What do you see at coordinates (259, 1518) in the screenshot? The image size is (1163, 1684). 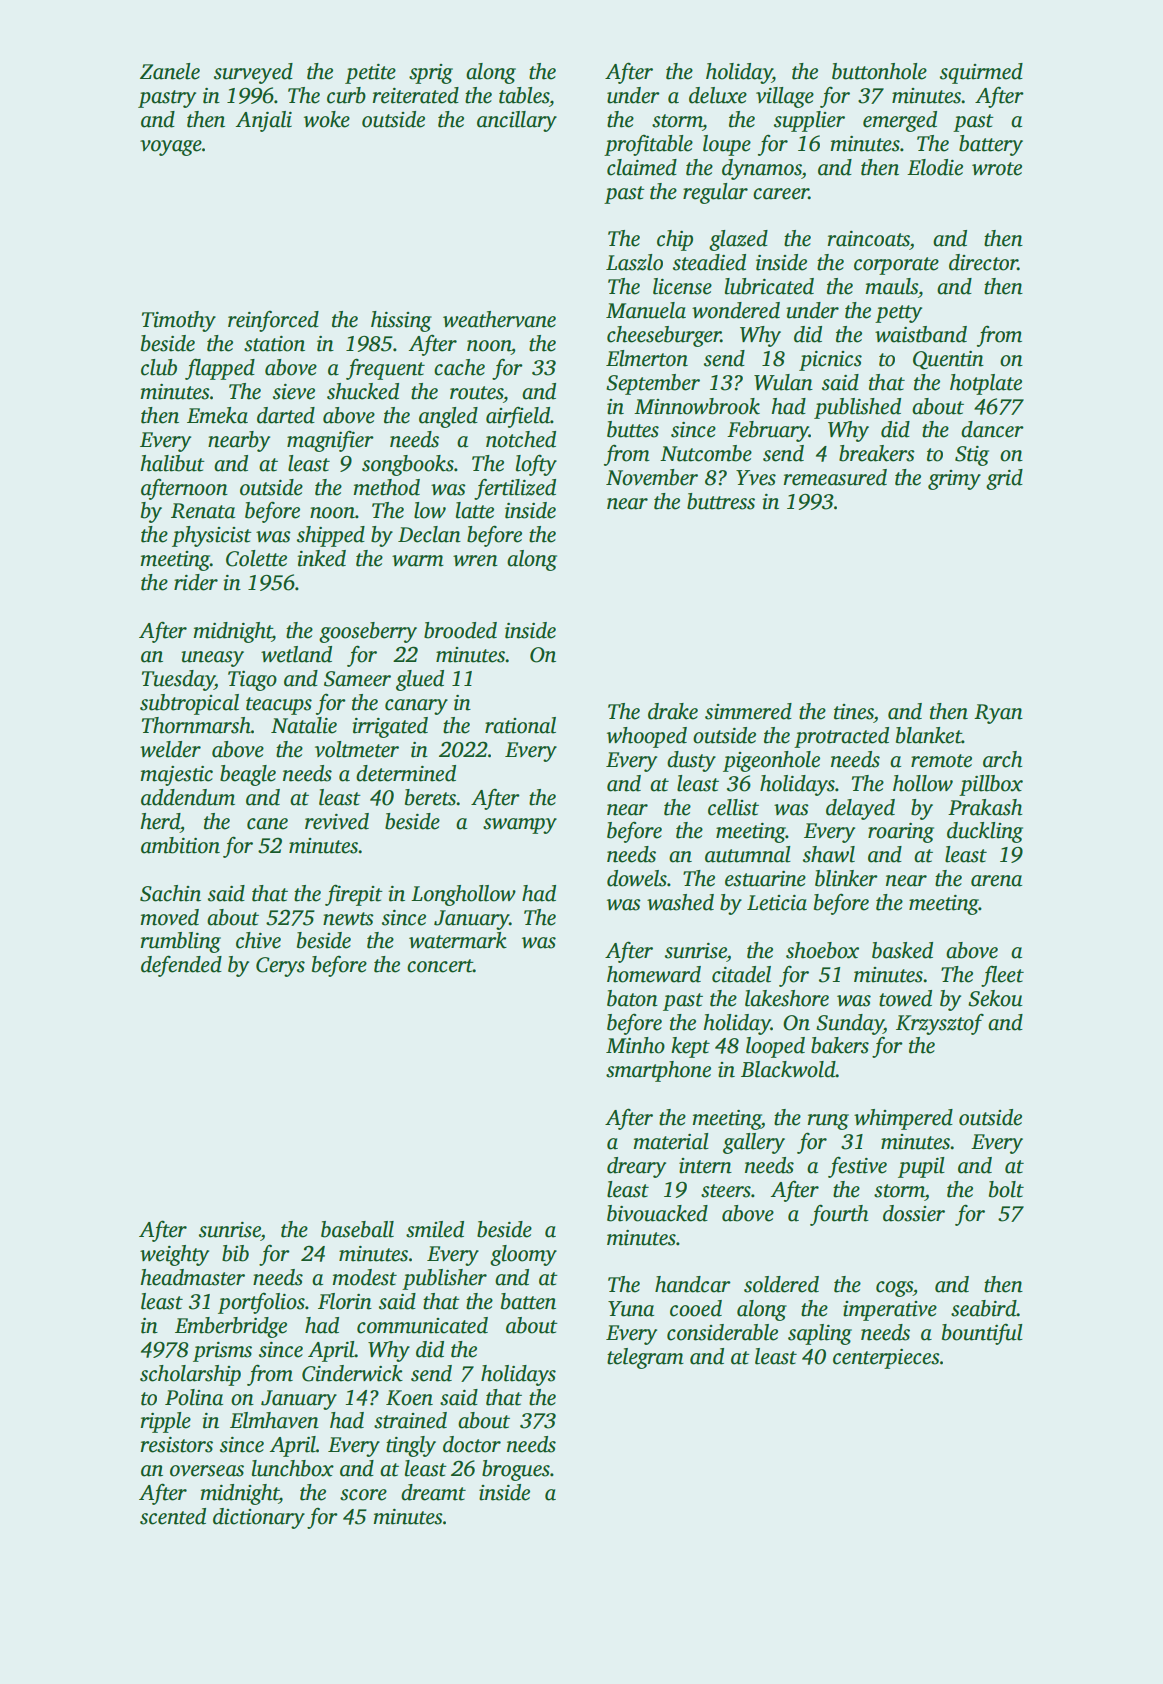 I see `dictionary` at bounding box center [259, 1518].
